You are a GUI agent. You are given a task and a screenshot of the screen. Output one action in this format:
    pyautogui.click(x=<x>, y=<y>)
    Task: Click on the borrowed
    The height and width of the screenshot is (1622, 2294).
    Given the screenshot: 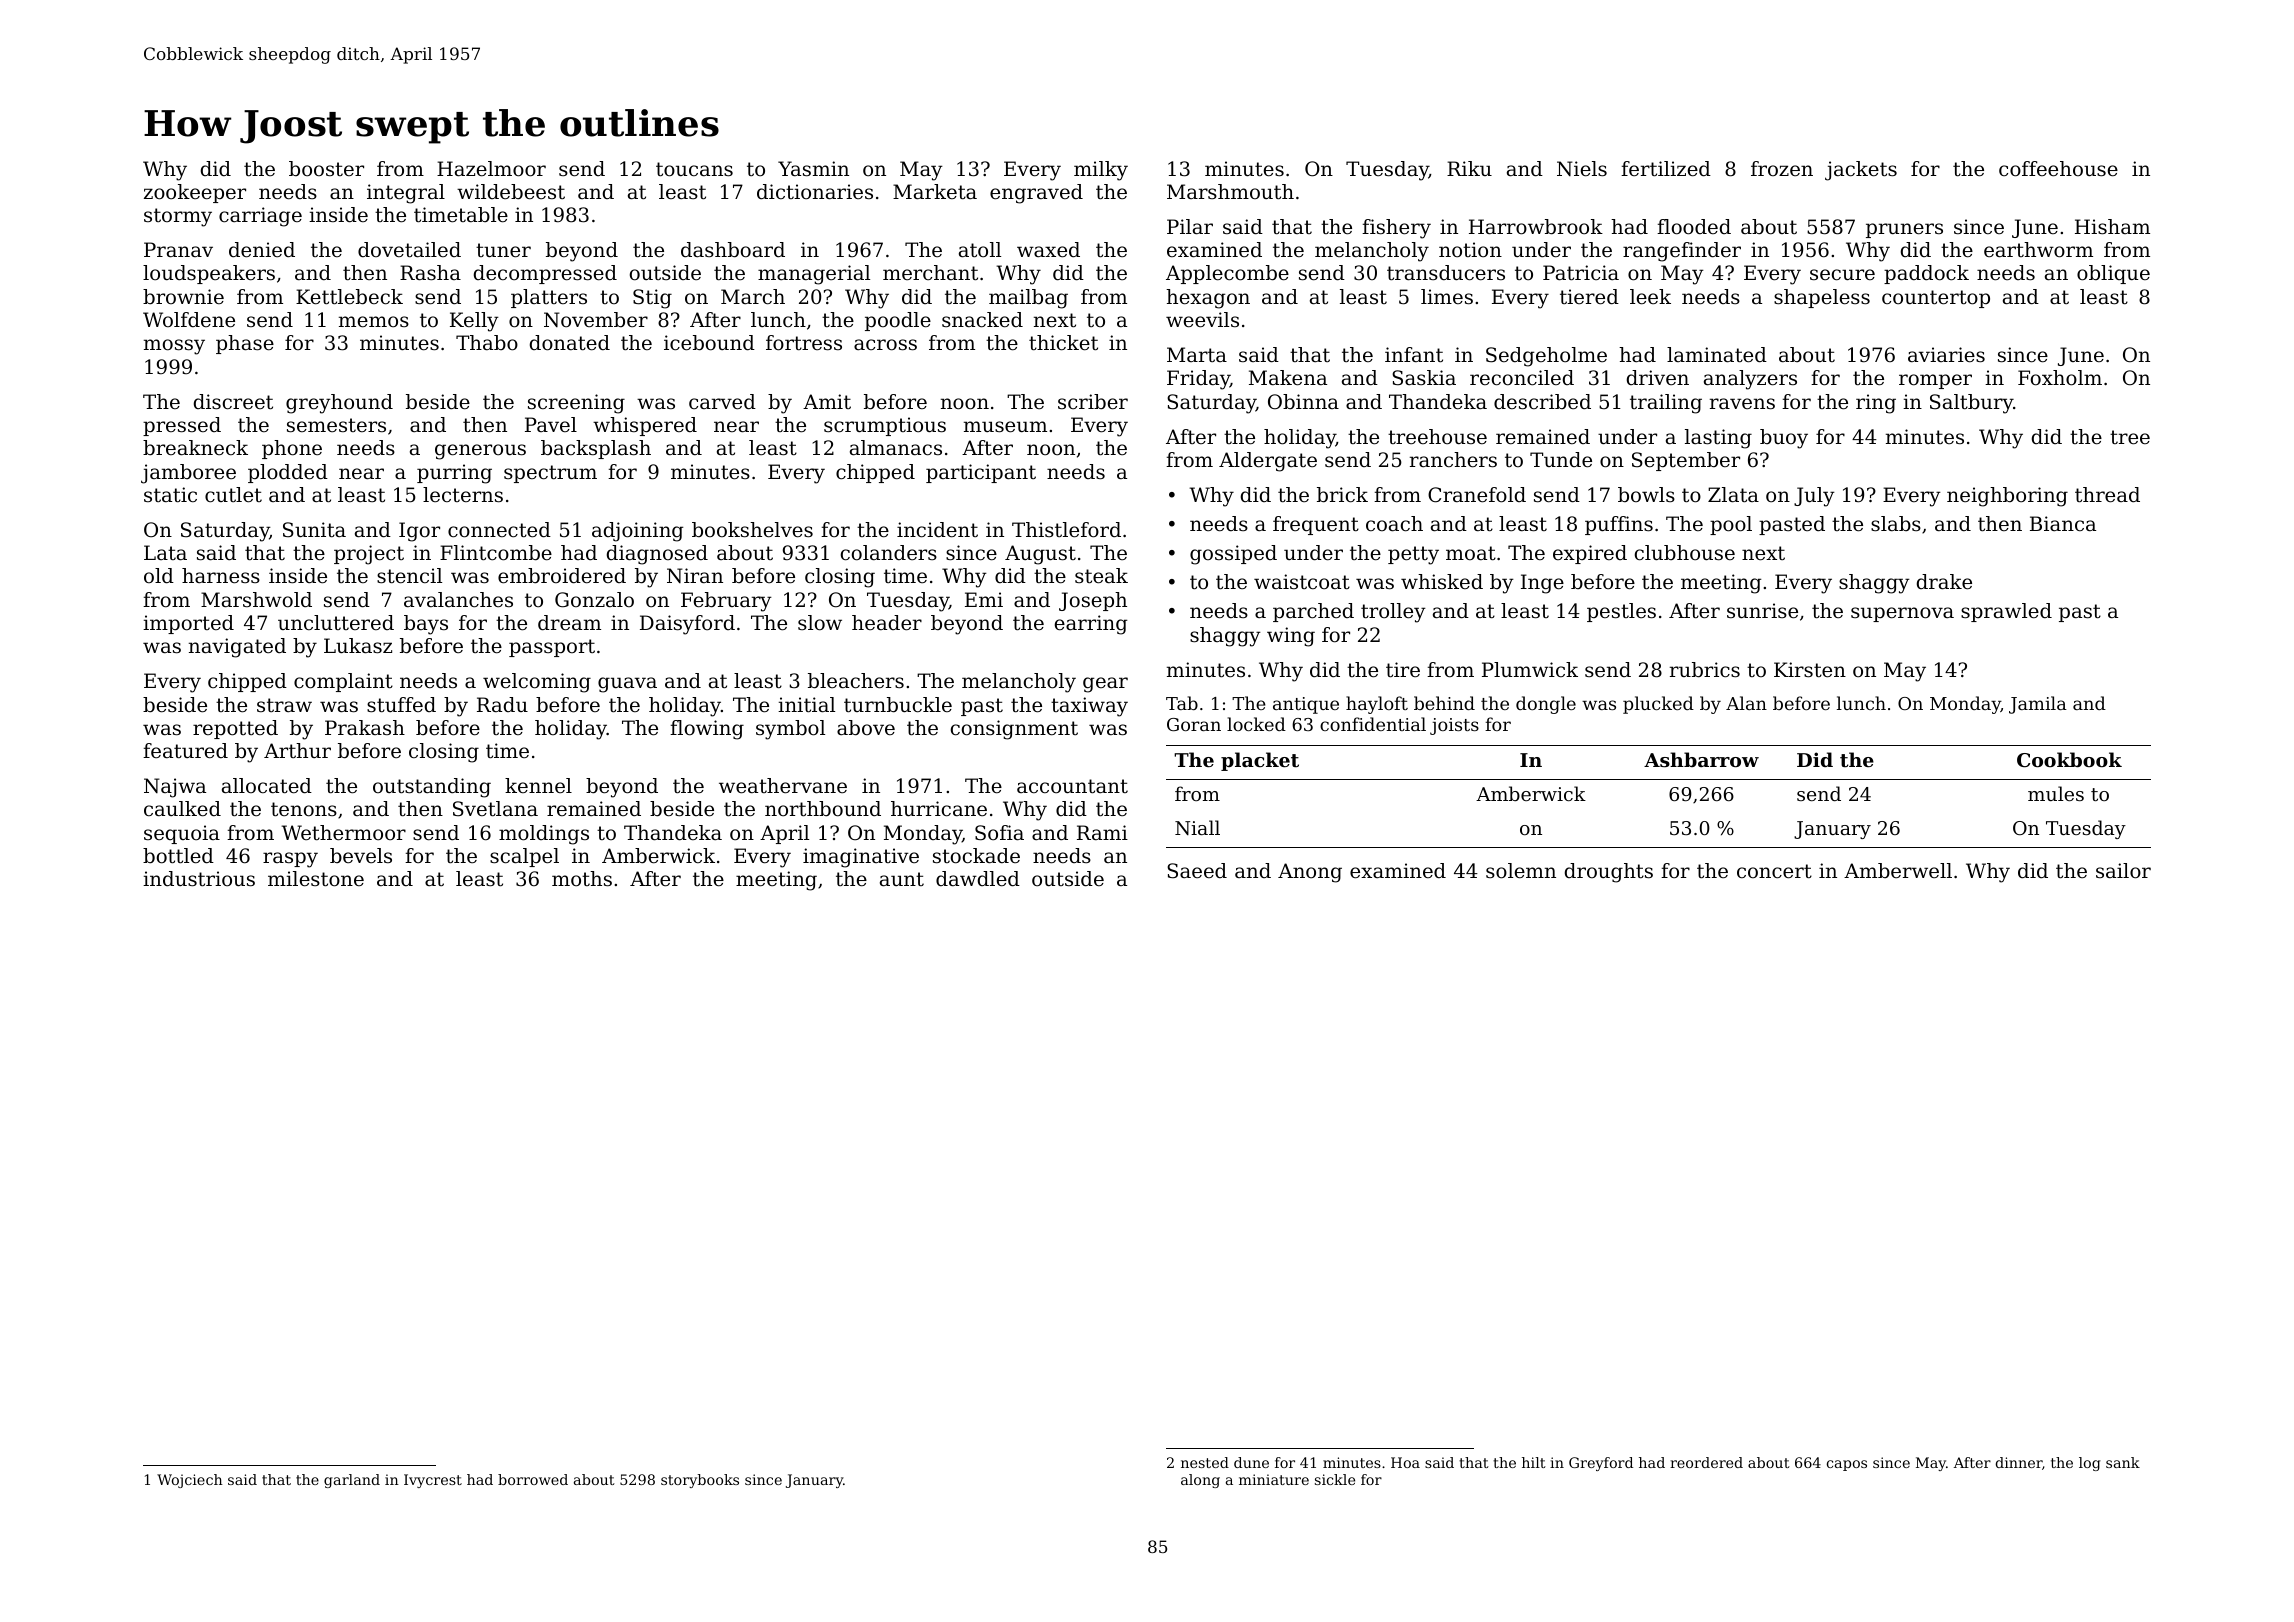 What is the action you would take?
    pyautogui.click(x=533, y=1479)
